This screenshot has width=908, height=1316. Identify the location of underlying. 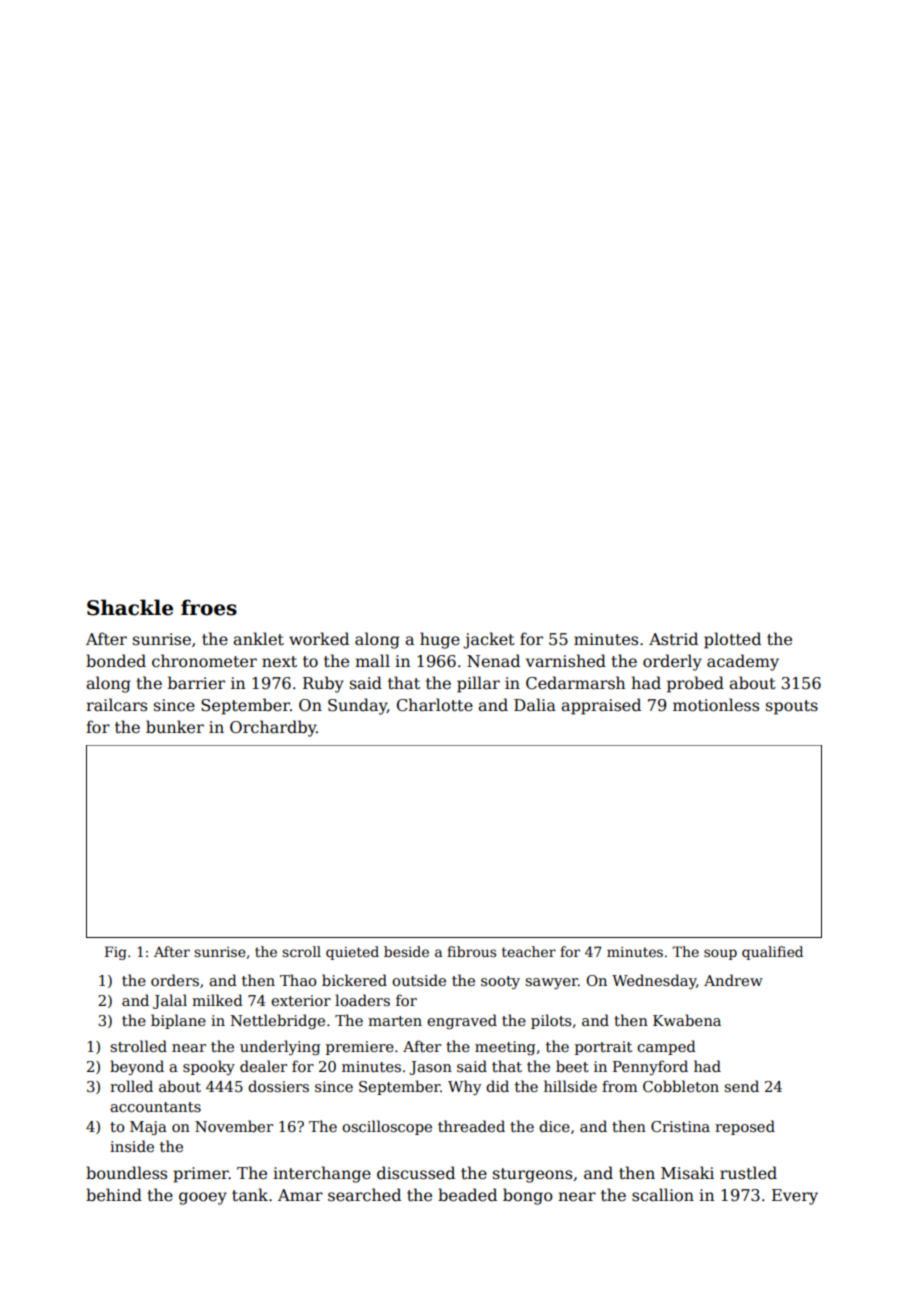
(280, 1047).
